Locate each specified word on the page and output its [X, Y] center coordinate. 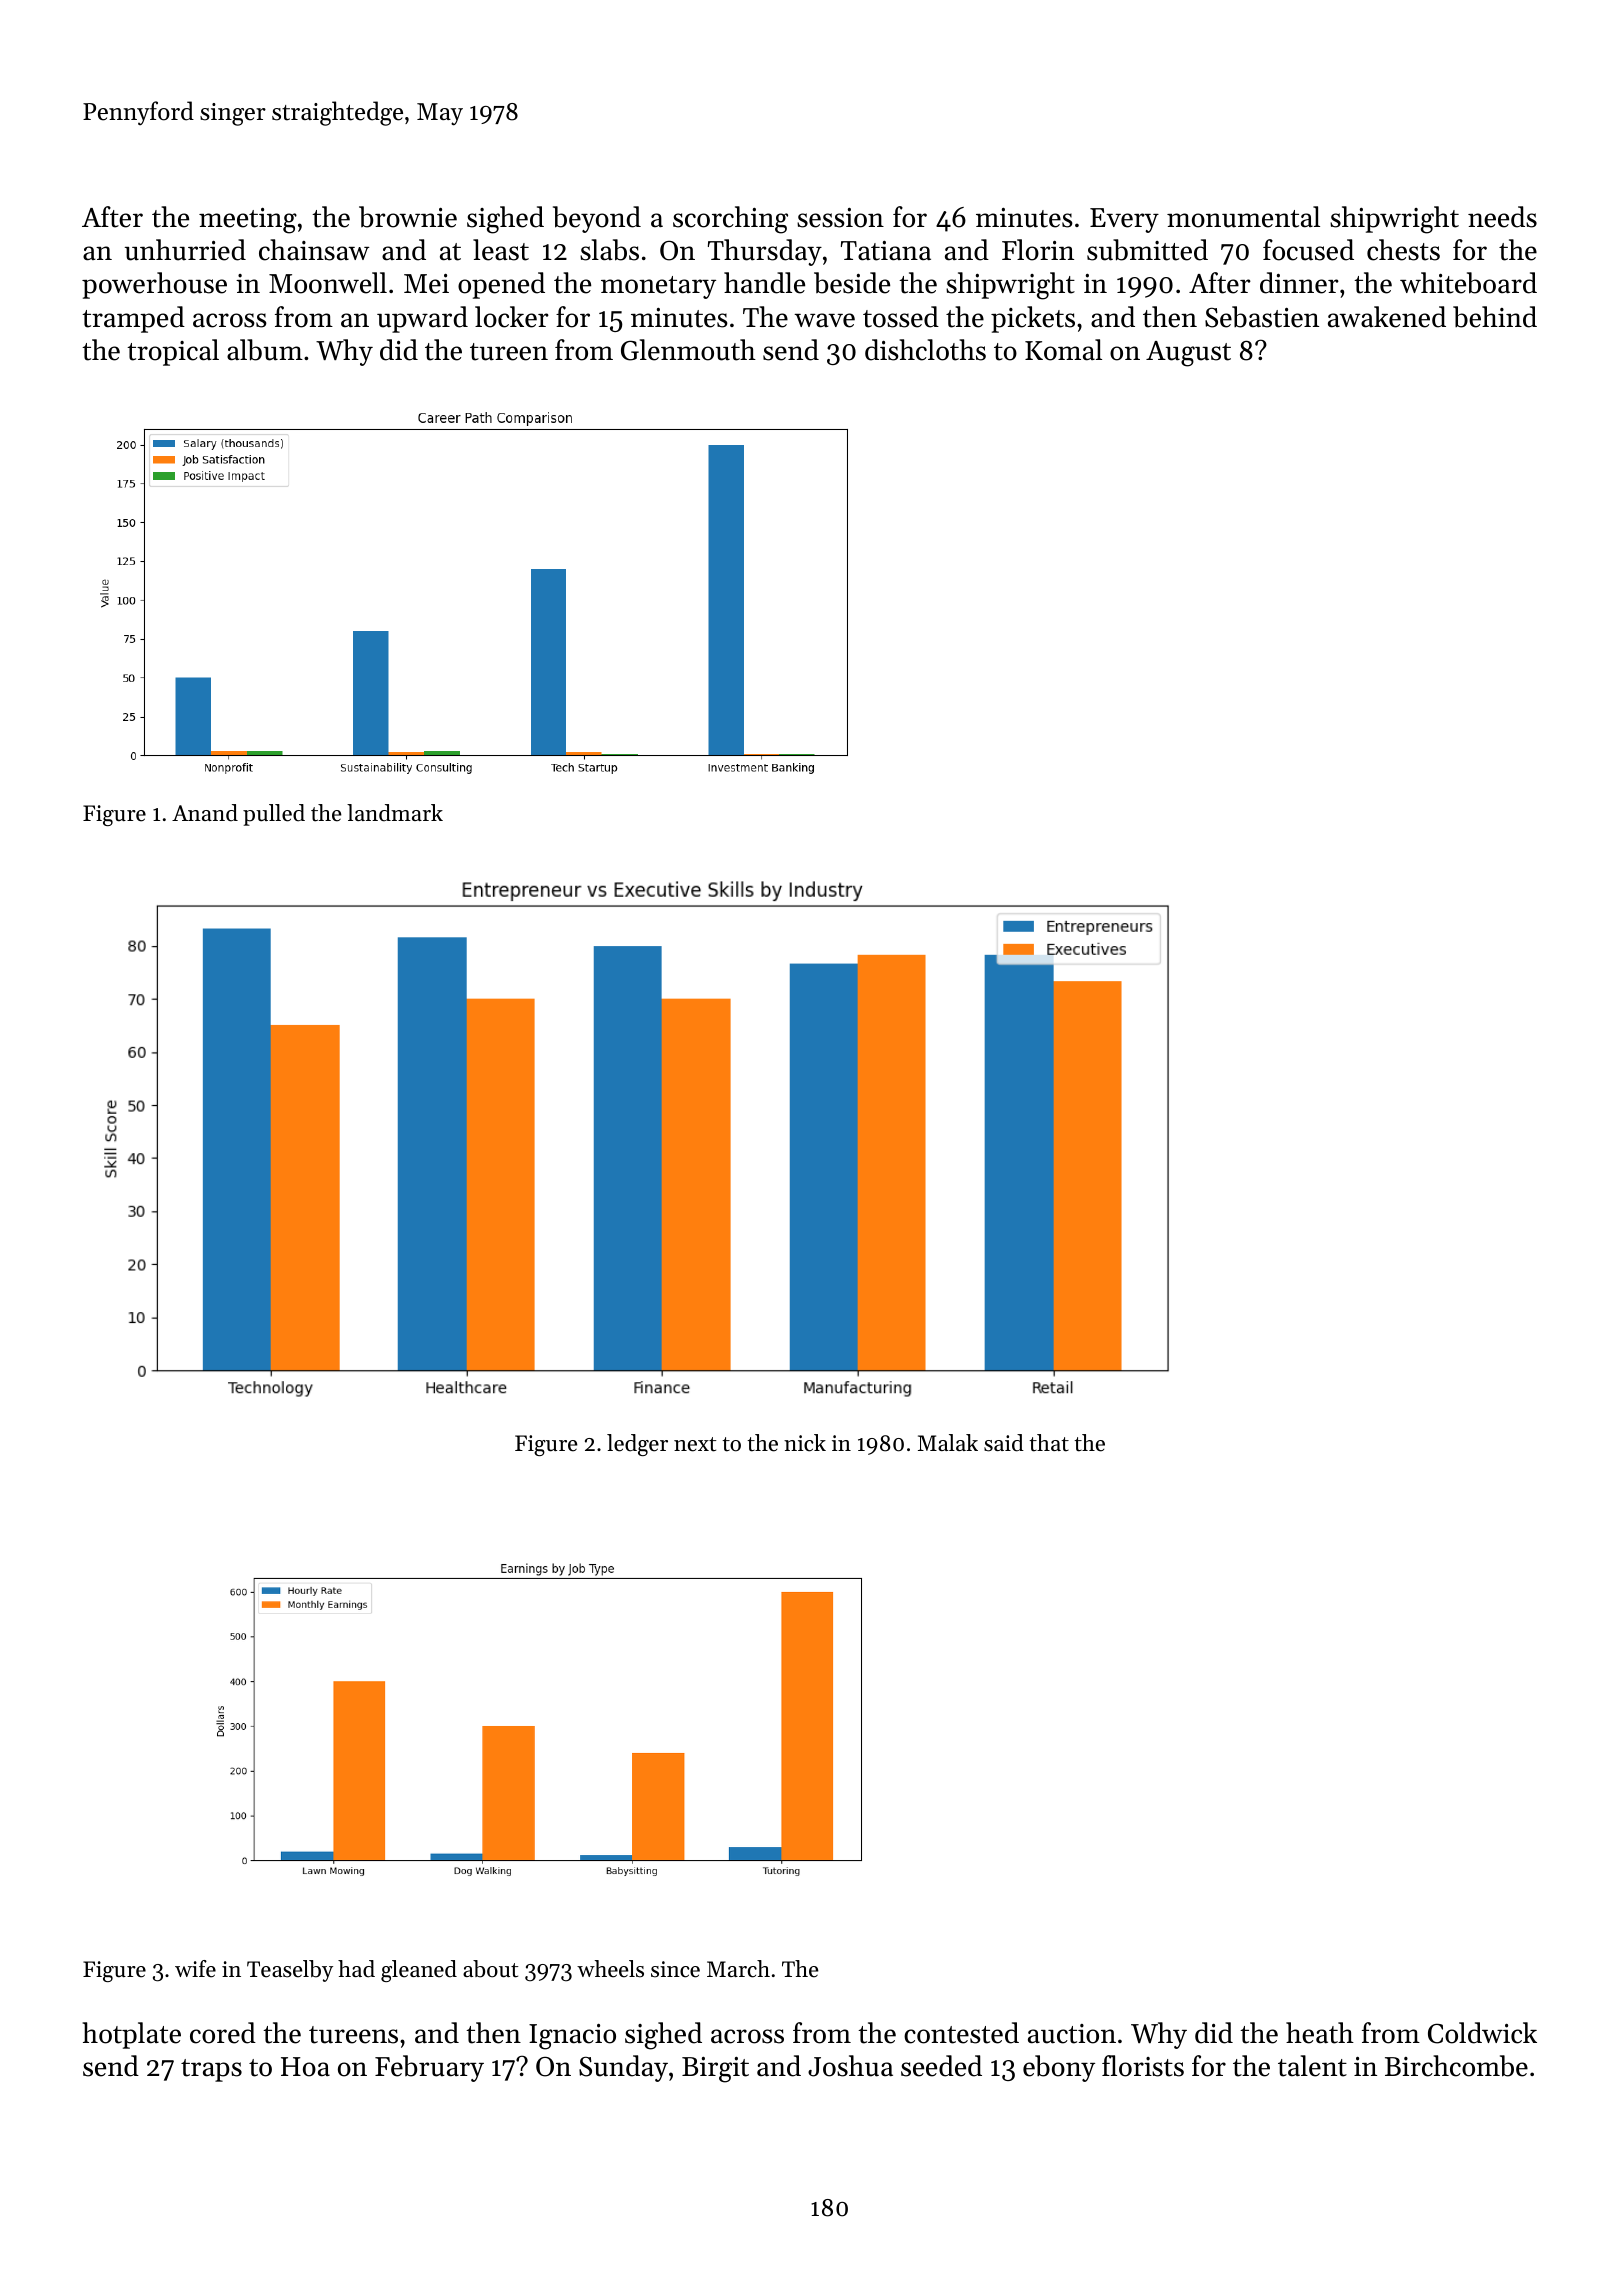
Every [1124, 220]
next [695, 1444]
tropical [173, 352]
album [265, 350]
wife [195, 1969]
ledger [637, 1445]
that [1049, 1443]
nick [805, 1443]
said [1004, 1443]
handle [764, 283]
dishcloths [925, 350]
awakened [1387, 317]
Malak [948, 1442]
